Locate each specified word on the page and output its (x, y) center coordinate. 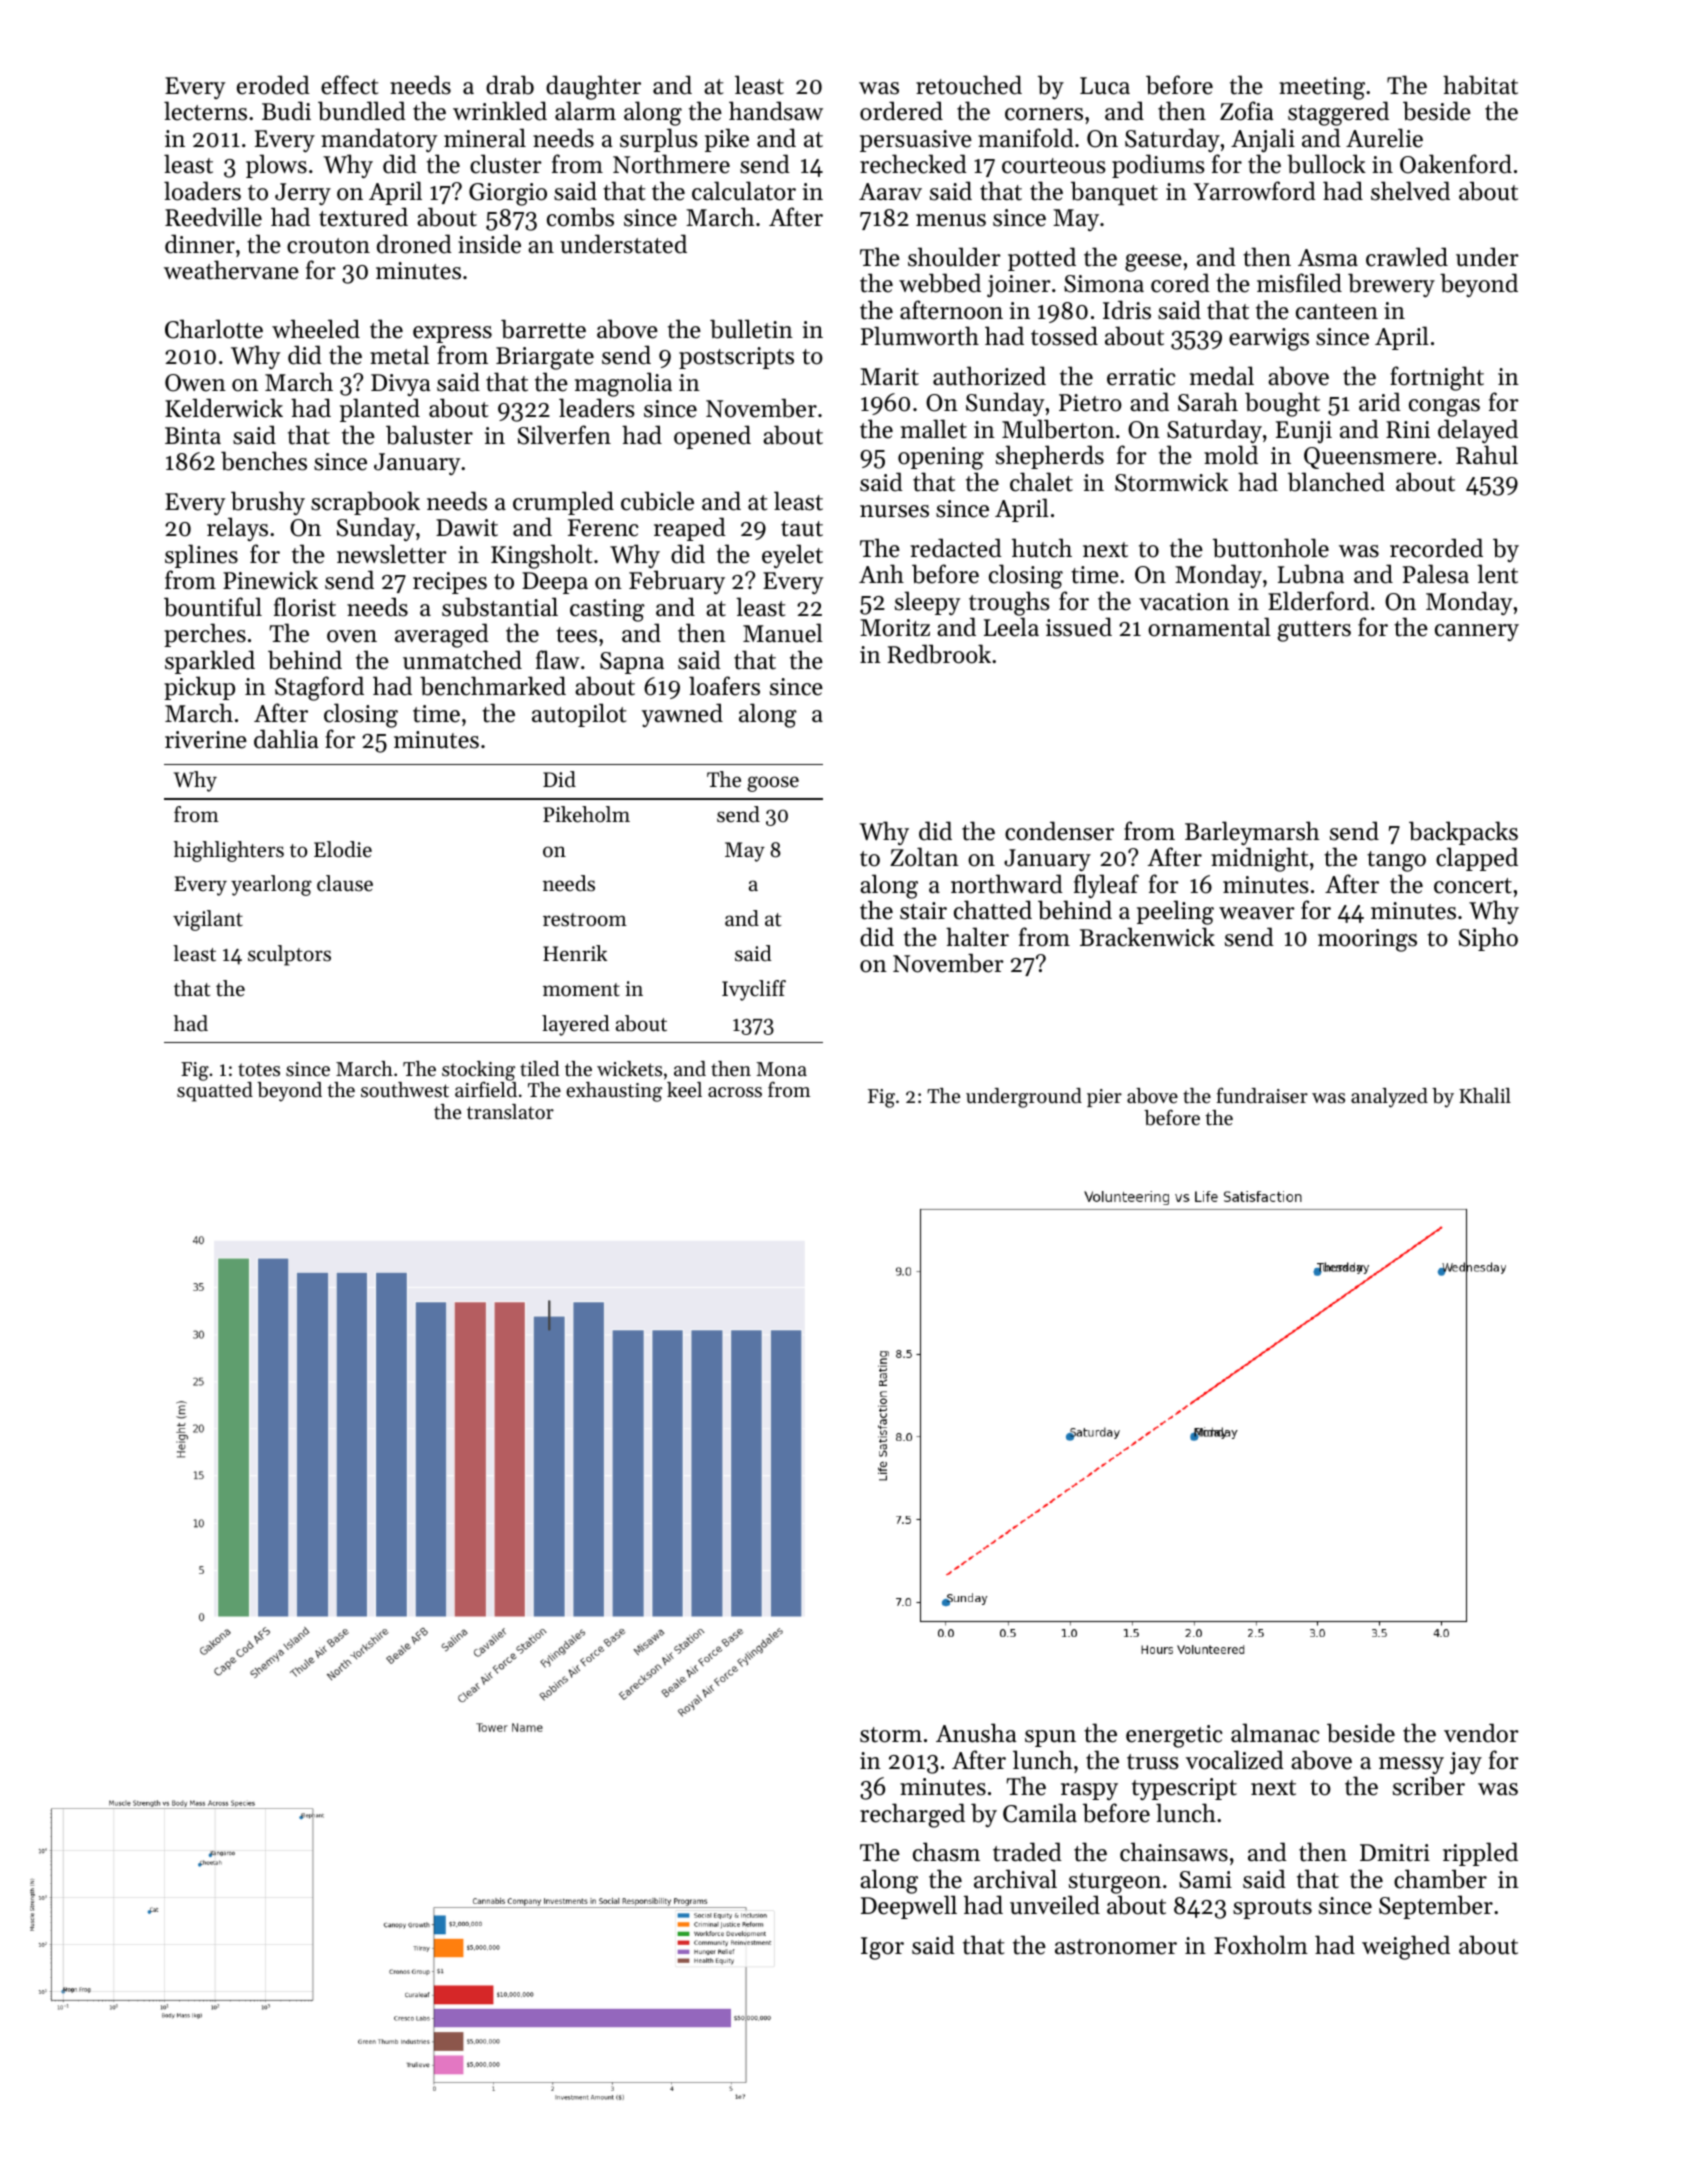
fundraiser (1262, 1095)
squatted (215, 1092)
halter (977, 937)
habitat (1480, 85)
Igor (882, 1948)
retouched (969, 85)
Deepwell (909, 1907)
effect (349, 85)
